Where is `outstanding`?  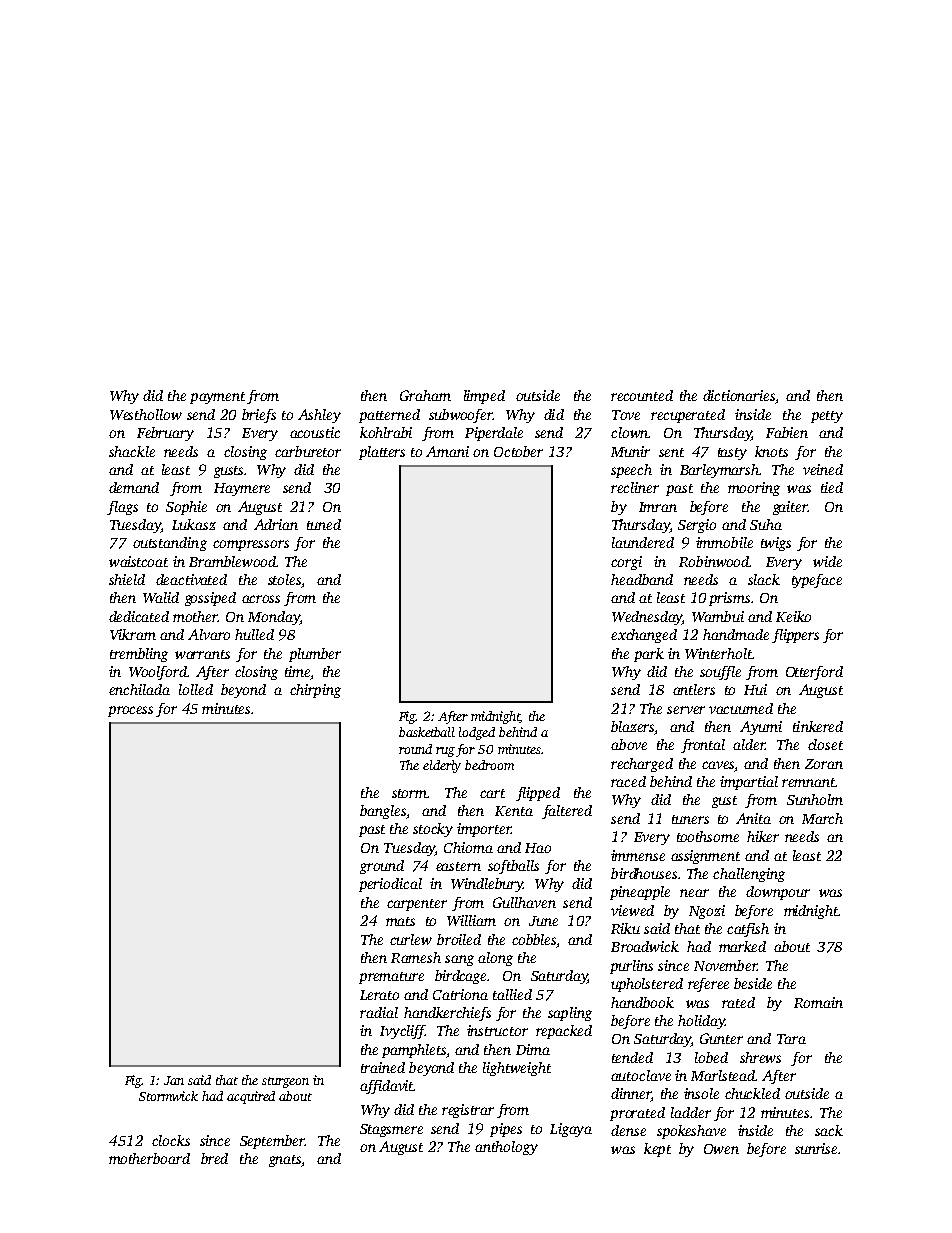
outstanding is located at coordinates (170, 544).
